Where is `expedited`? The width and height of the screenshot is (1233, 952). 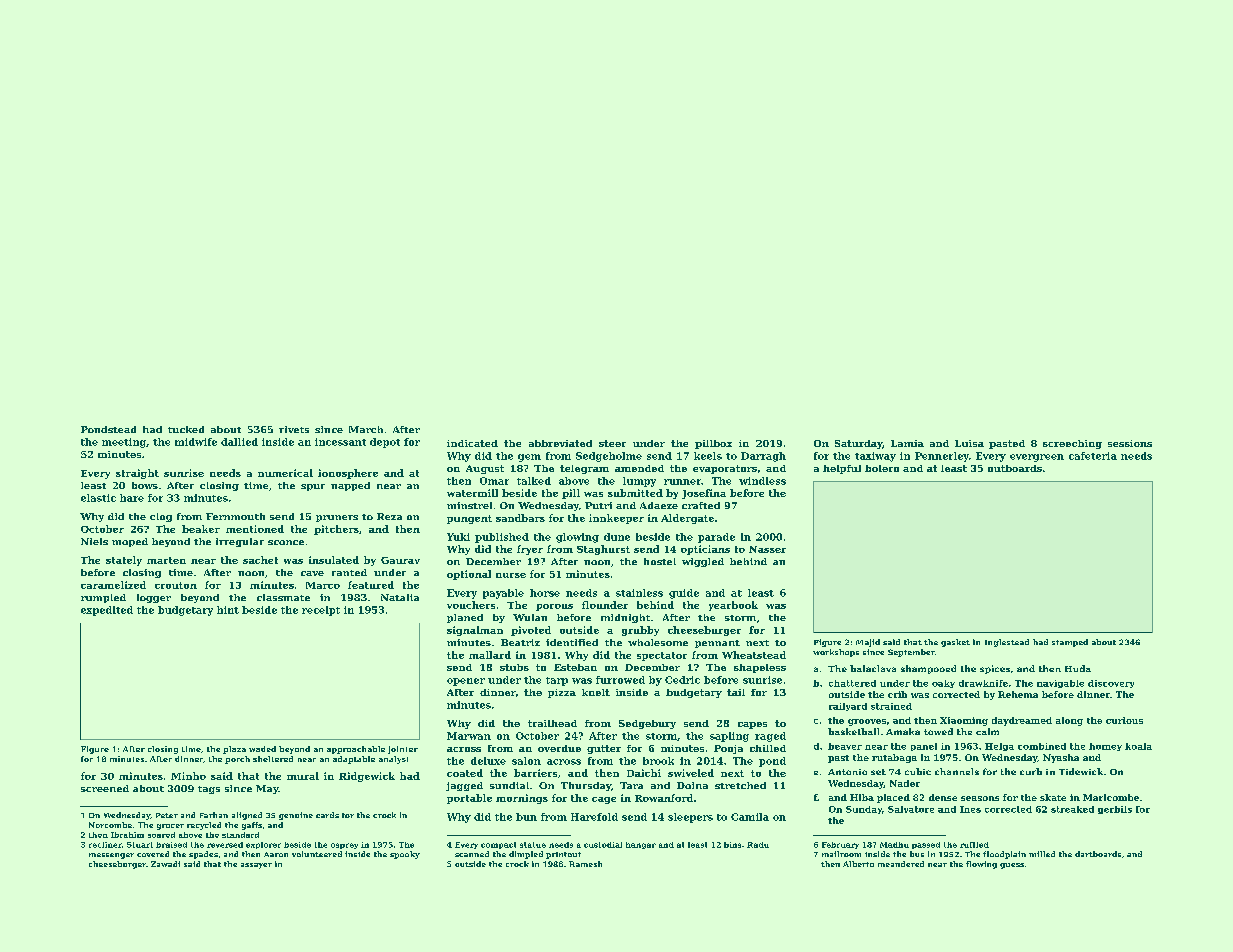 expedited is located at coordinates (107, 611).
